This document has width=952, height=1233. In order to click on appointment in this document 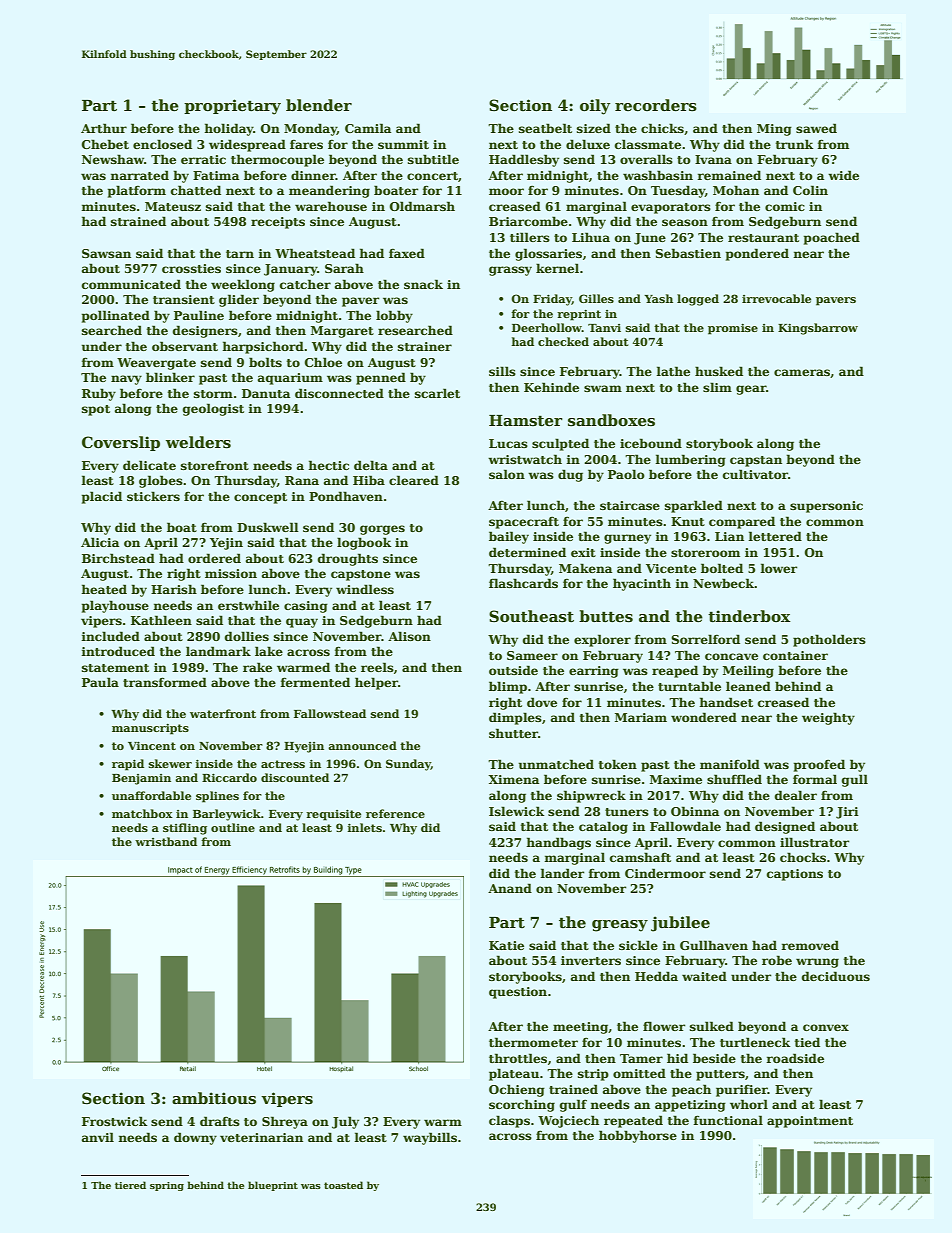, I will do `click(810, 1122)`.
